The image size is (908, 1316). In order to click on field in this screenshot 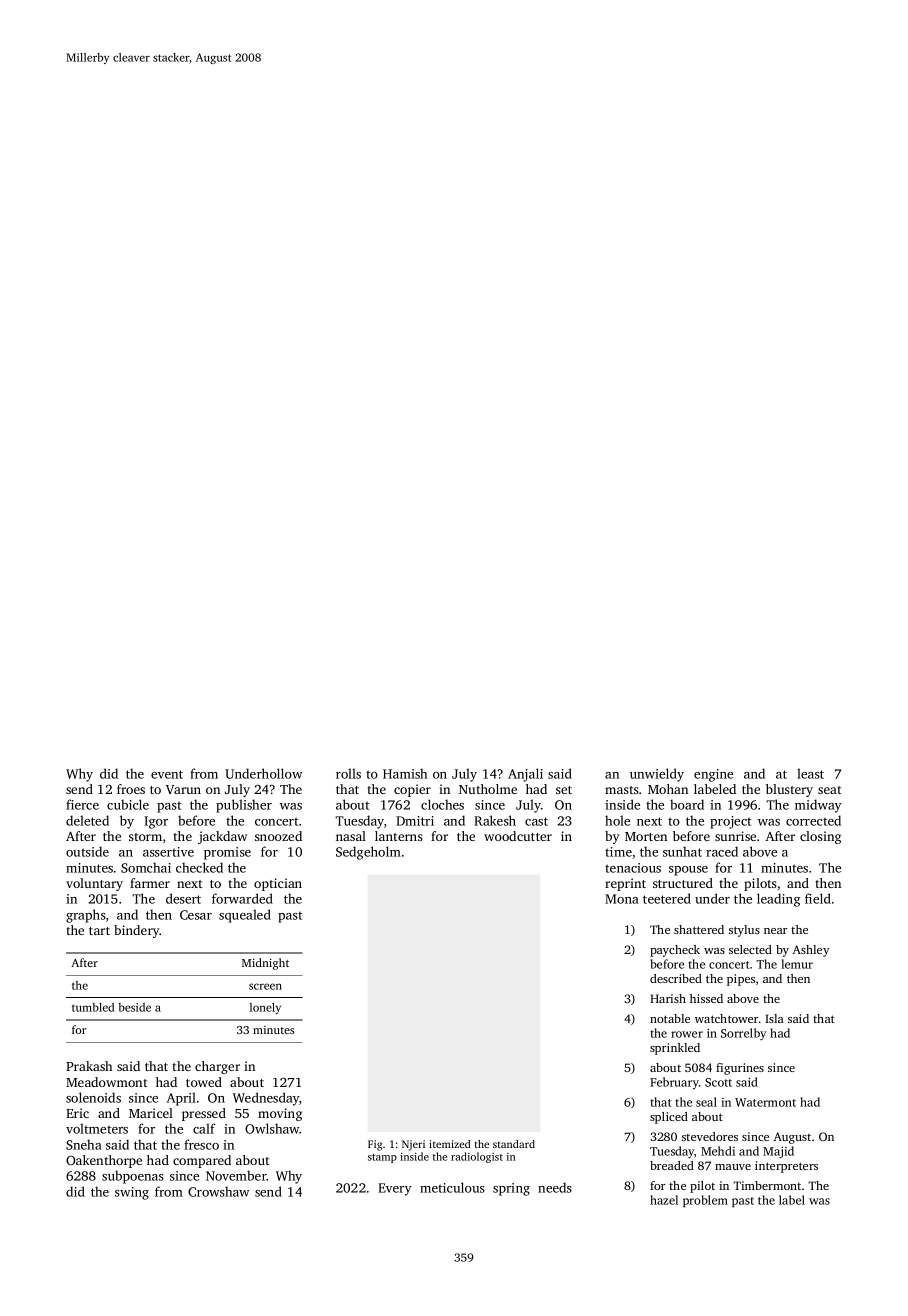, I will do `click(818, 898)`.
